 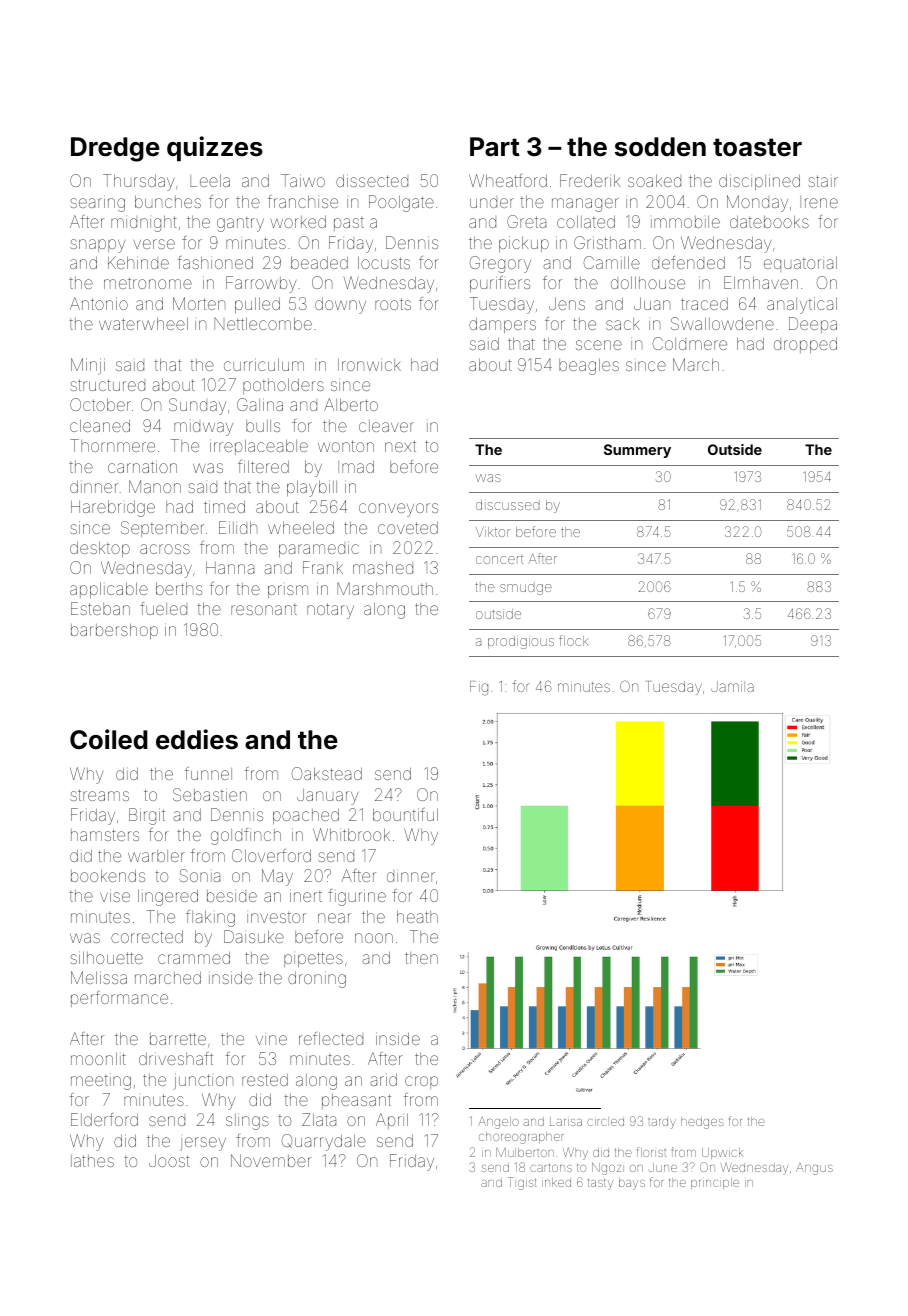 I want to click on Elderford, so click(x=104, y=1119).
